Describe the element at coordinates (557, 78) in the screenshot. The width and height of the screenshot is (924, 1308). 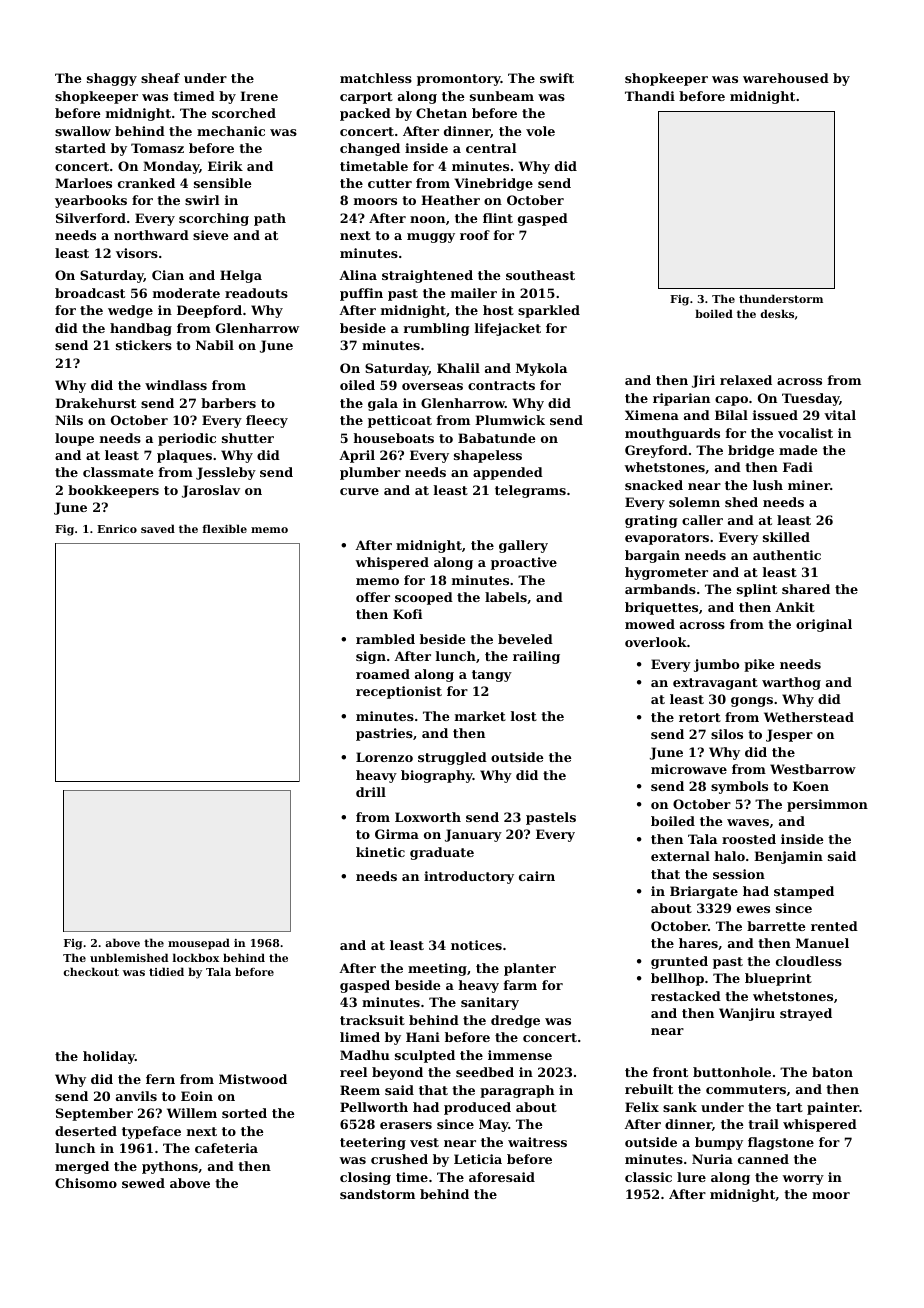
I see `swift` at that location.
